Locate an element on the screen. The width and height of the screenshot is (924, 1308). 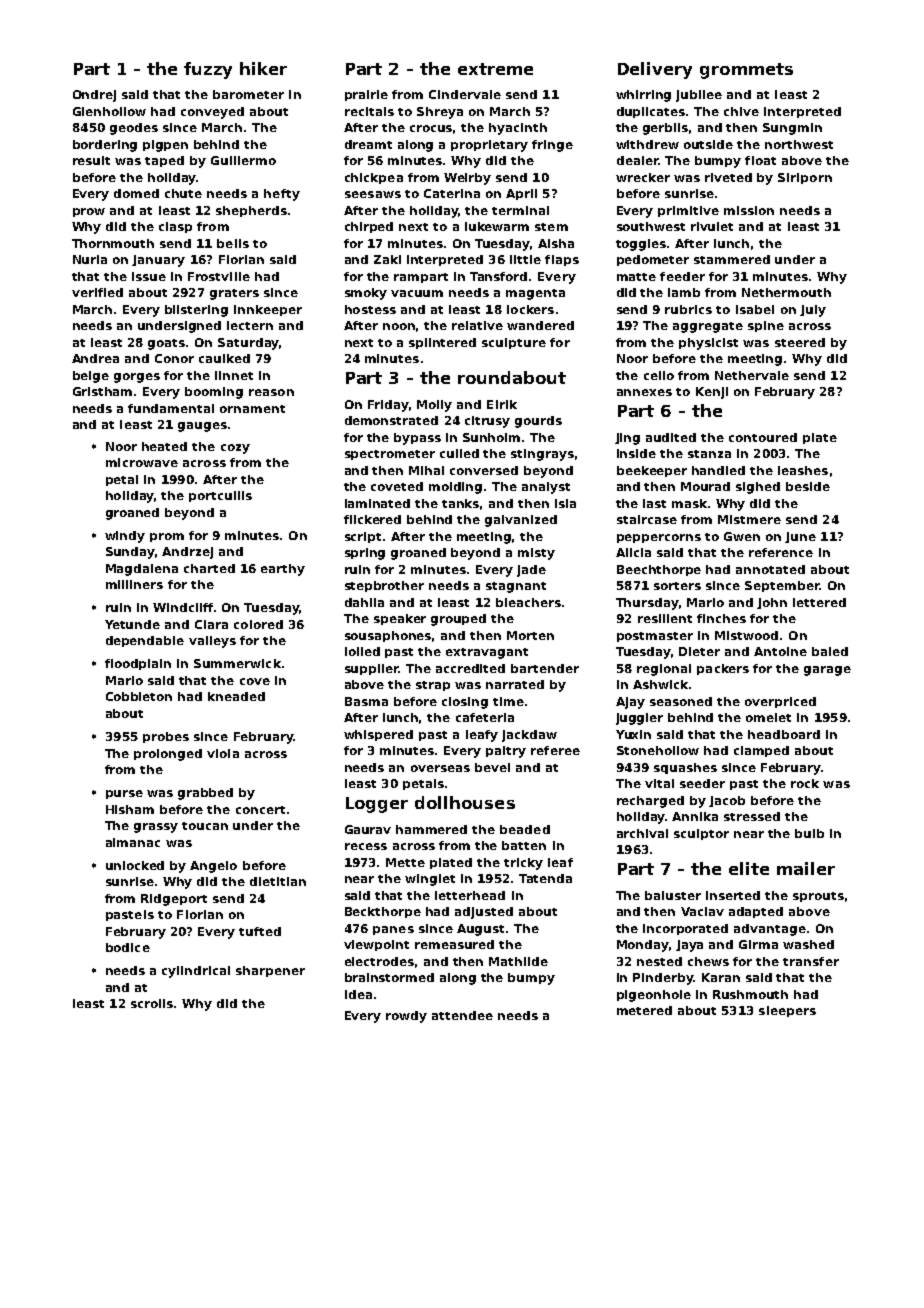
prairie is located at coordinates (366, 95).
